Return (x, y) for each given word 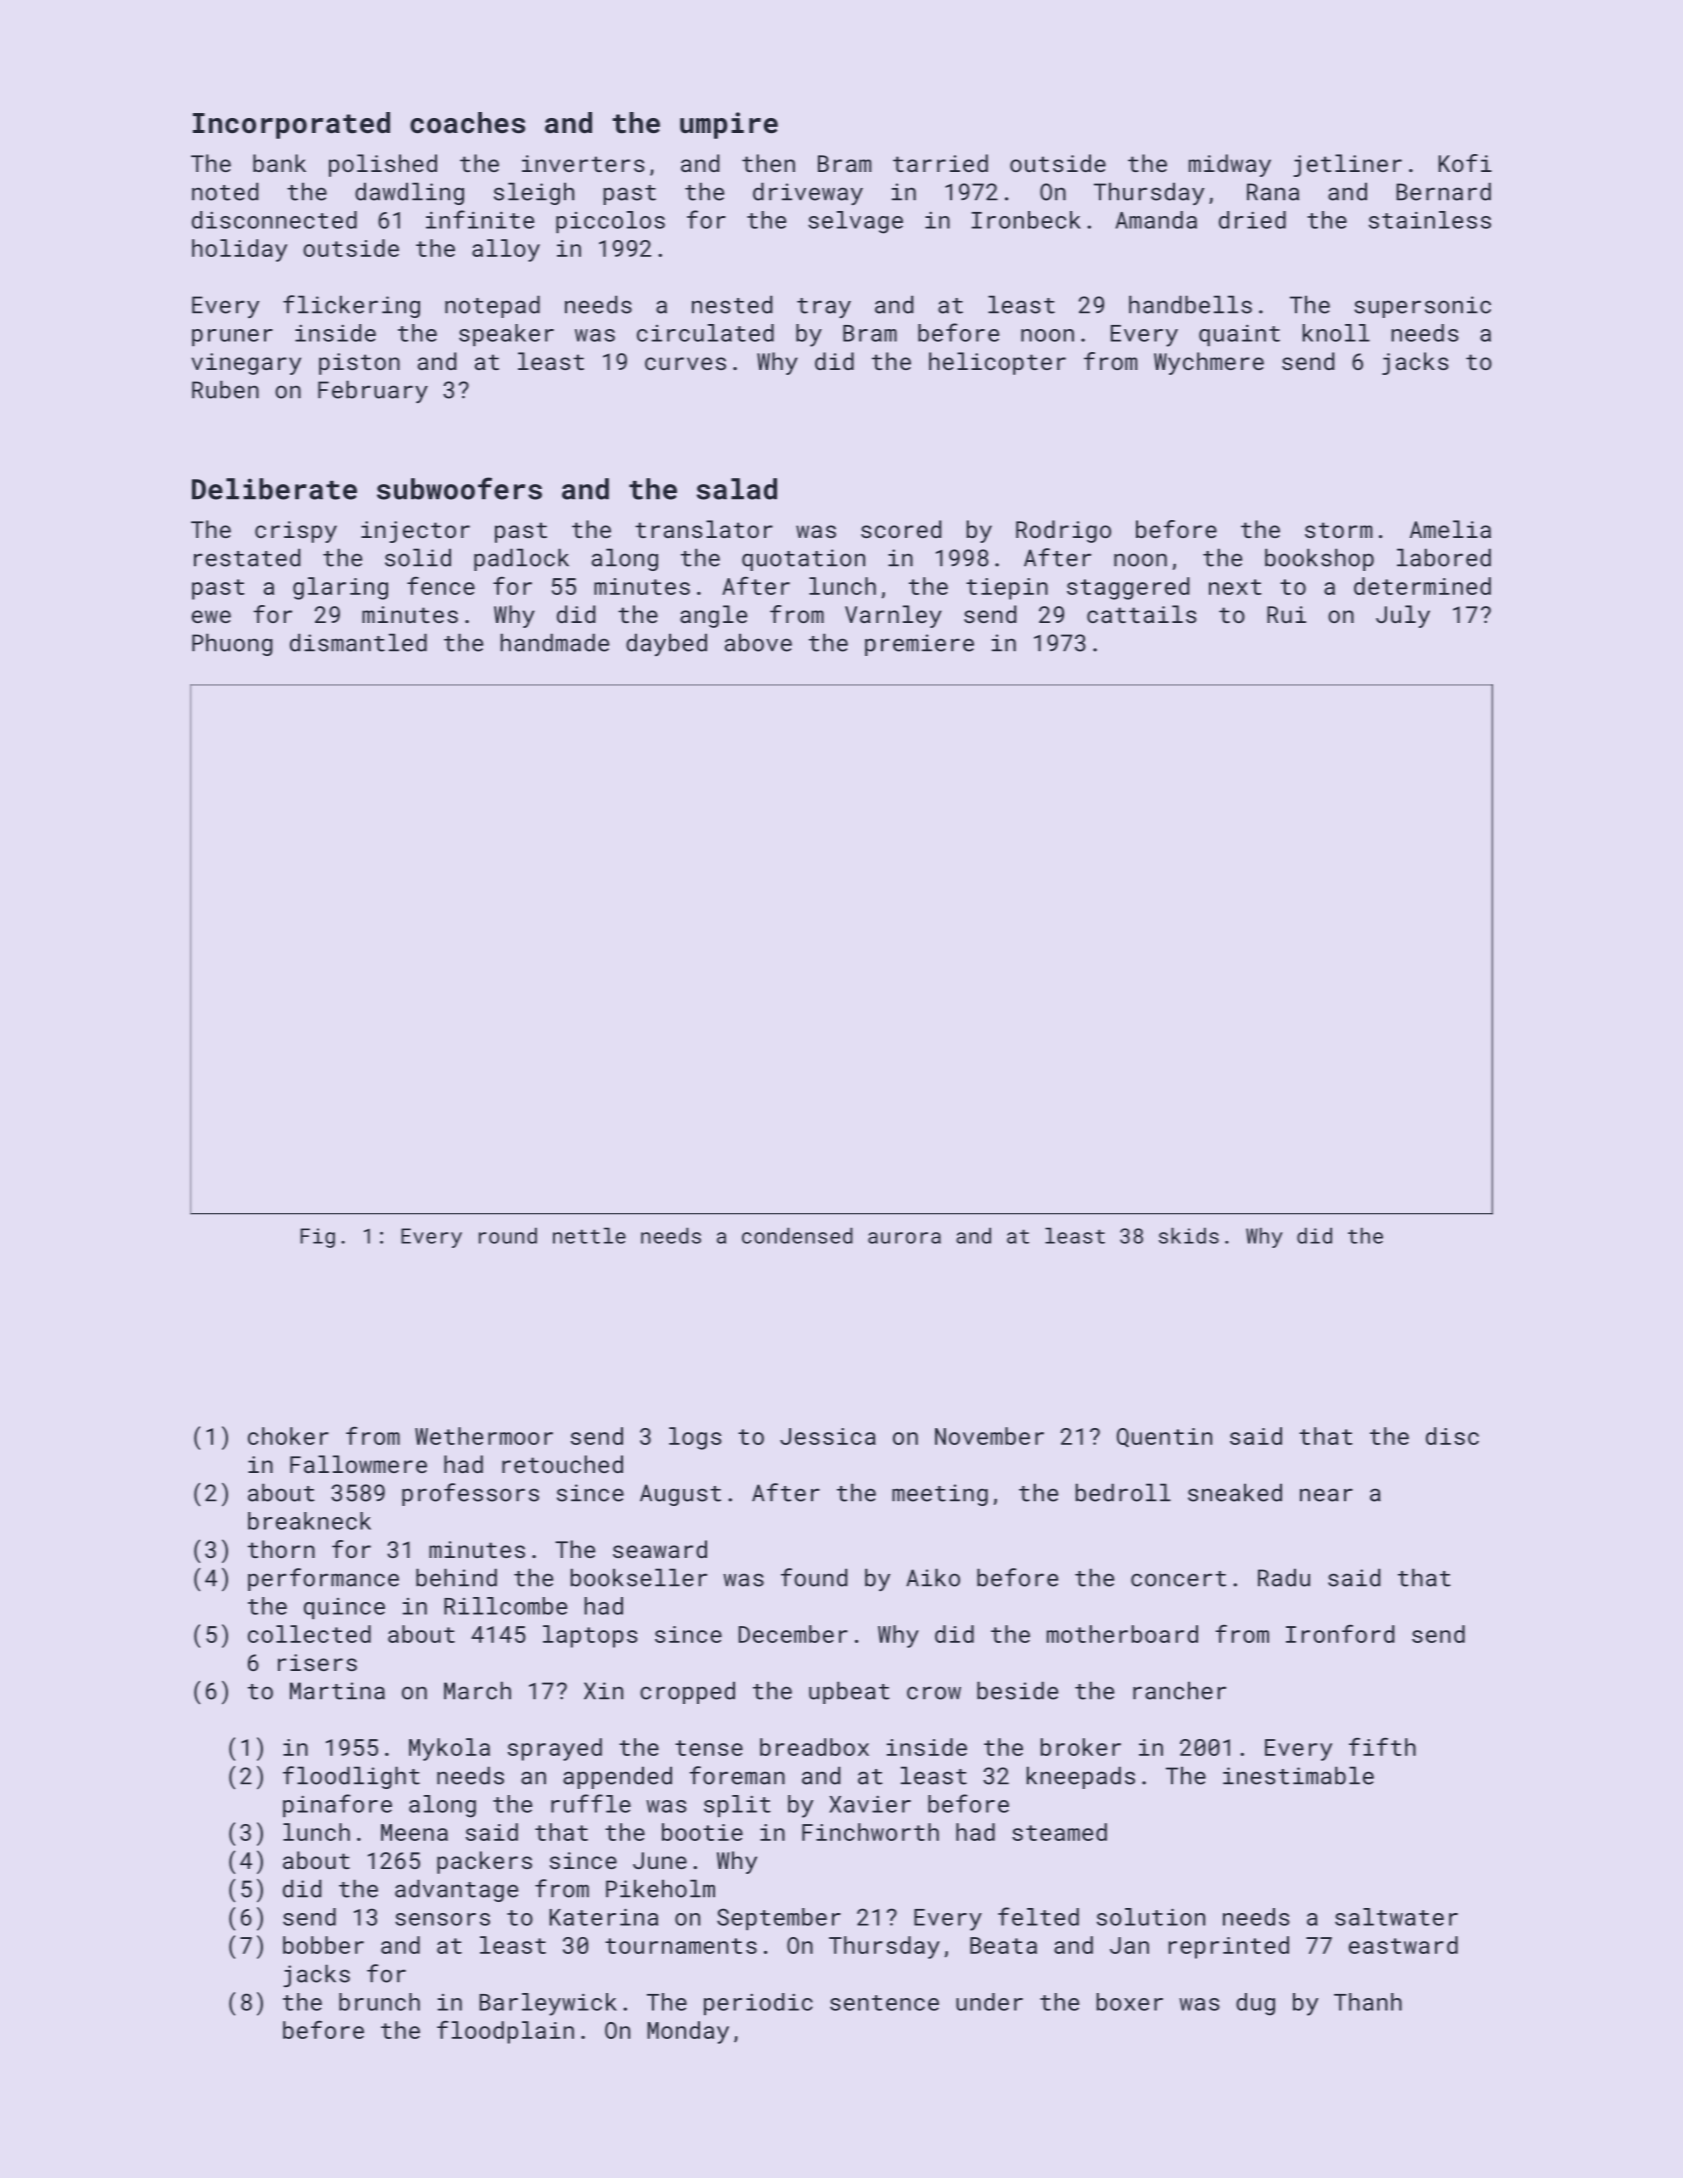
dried (1252, 220)
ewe (211, 616)
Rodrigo (1063, 531)
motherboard (1122, 1634)
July (1403, 616)
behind (456, 1577)
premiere (919, 645)
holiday (239, 250)
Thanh (1368, 2002)
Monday (688, 2032)
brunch (379, 2002)
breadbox (814, 1747)
